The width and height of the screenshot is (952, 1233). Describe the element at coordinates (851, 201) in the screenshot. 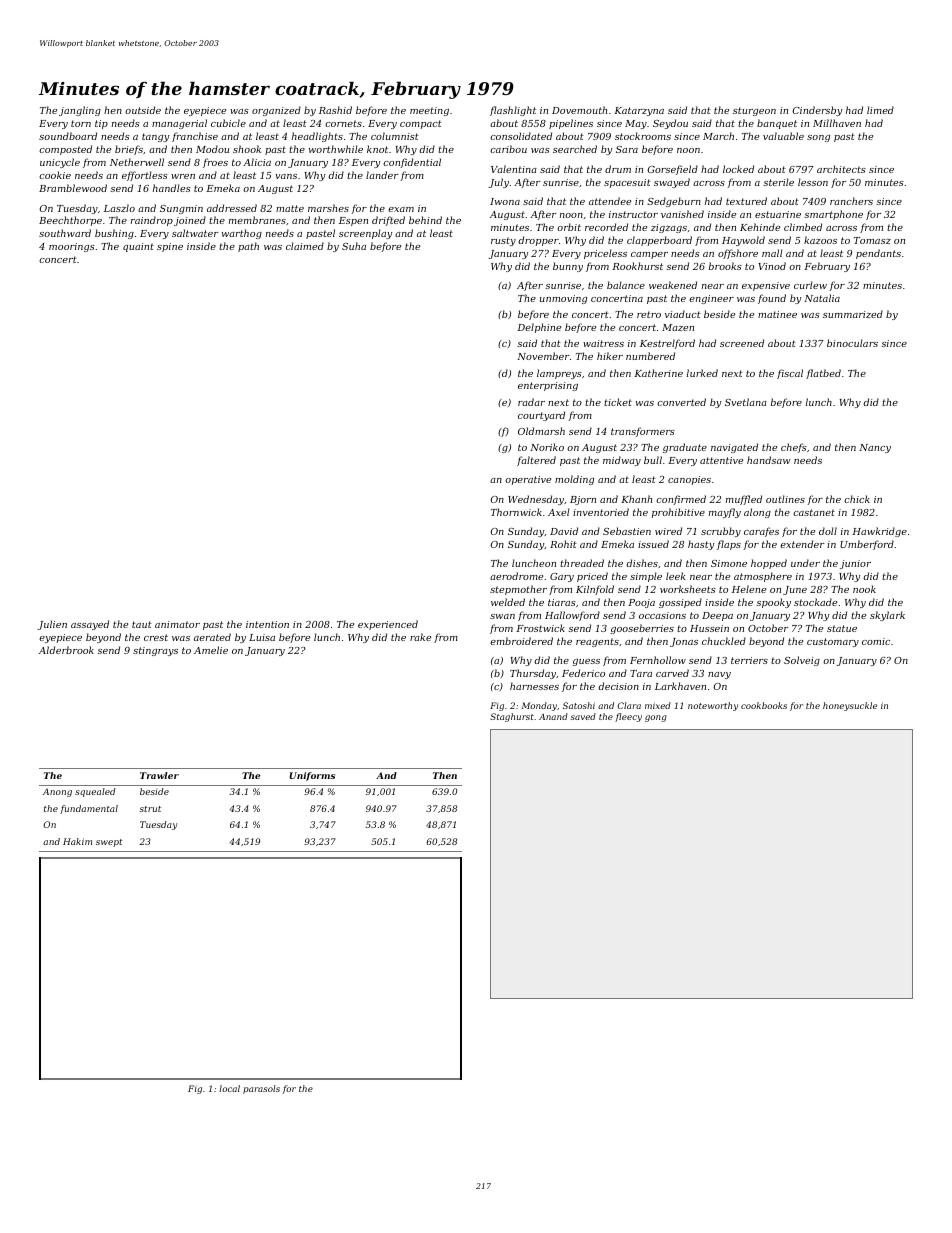

I see `ranchers` at that location.
